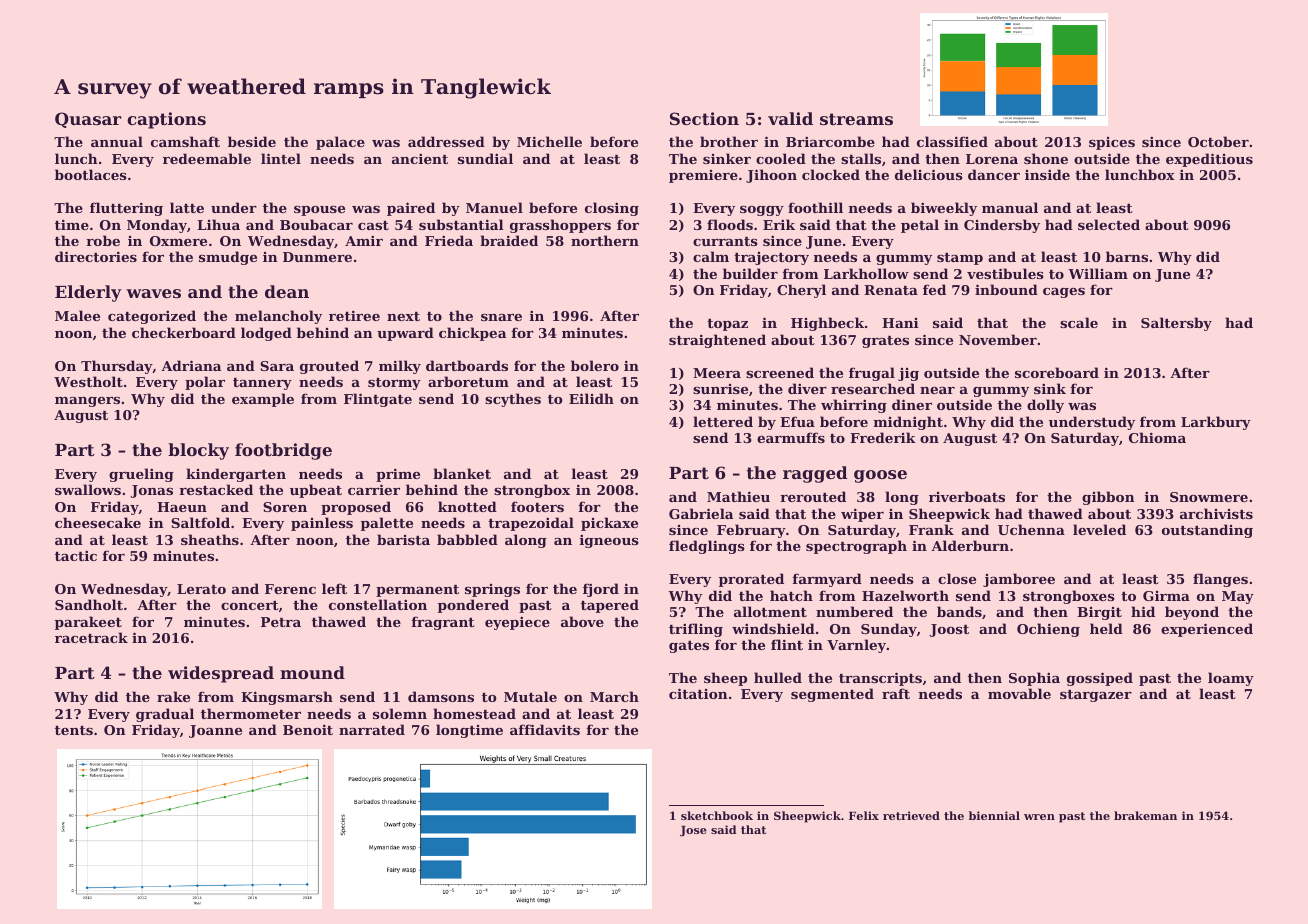 The width and height of the document is (1308, 924). Describe the element at coordinates (609, 524) in the document. I see `pickaxe` at that location.
